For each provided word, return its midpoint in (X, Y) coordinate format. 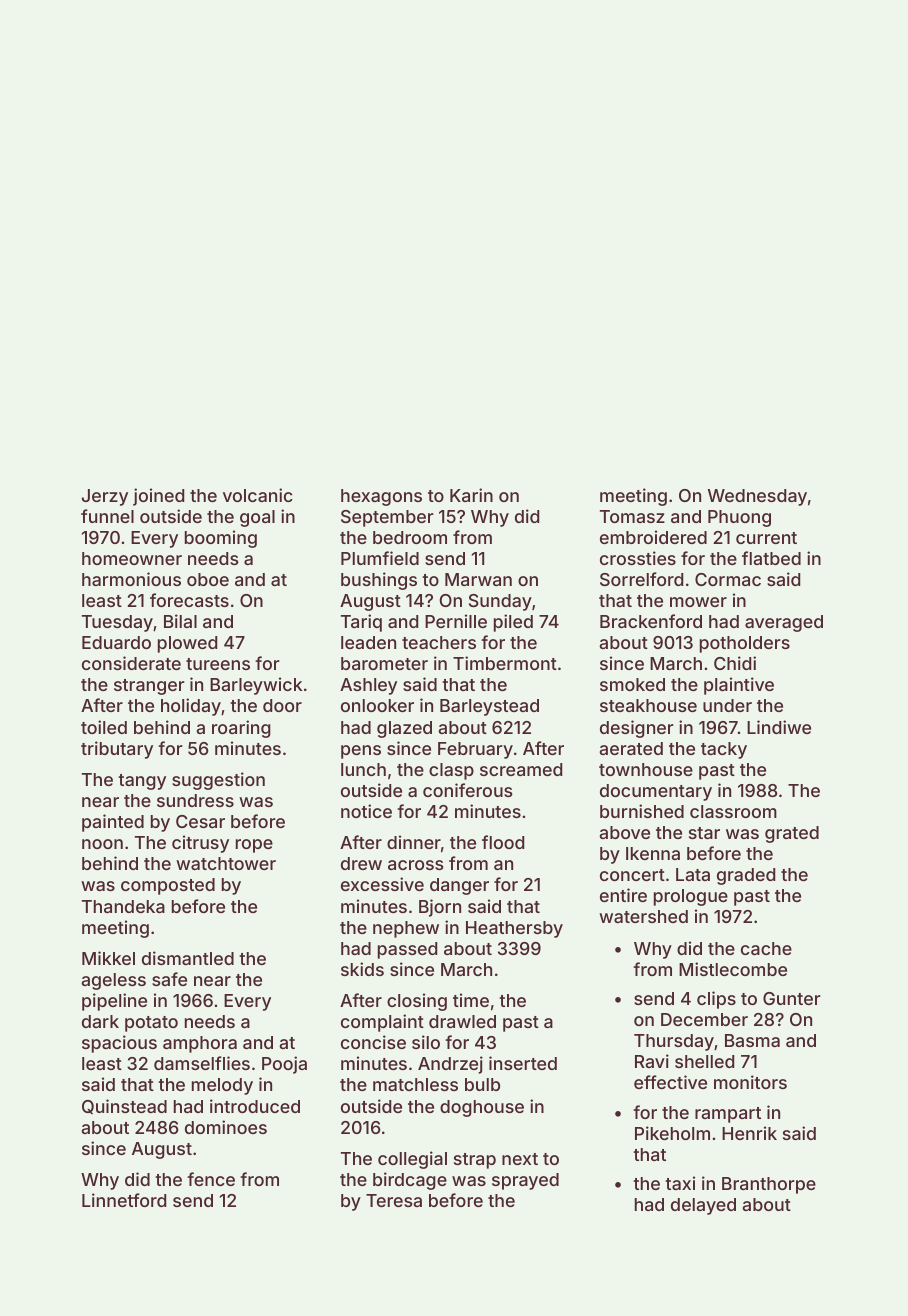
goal (257, 518)
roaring (241, 729)
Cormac (728, 579)
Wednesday (757, 497)
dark (100, 1021)
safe (169, 979)
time (471, 1000)
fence (211, 1179)
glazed (404, 729)
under (727, 705)
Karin (471, 495)
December (704, 1019)
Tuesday (117, 623)
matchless (415, 1084)
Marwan (478, 579)
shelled (704, 1061)
